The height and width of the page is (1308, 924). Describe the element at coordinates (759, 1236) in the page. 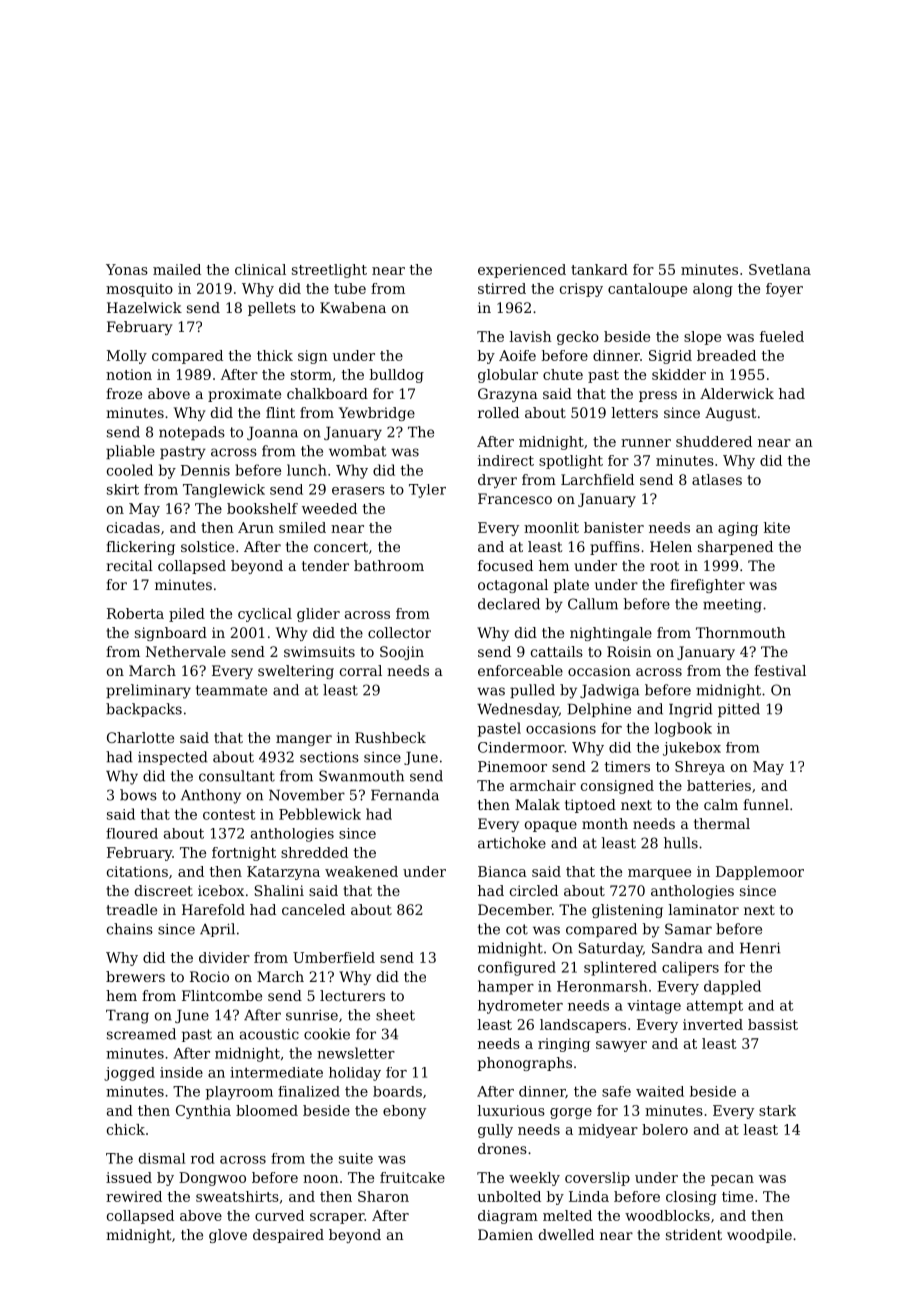

I see `woodpile` at that location.
